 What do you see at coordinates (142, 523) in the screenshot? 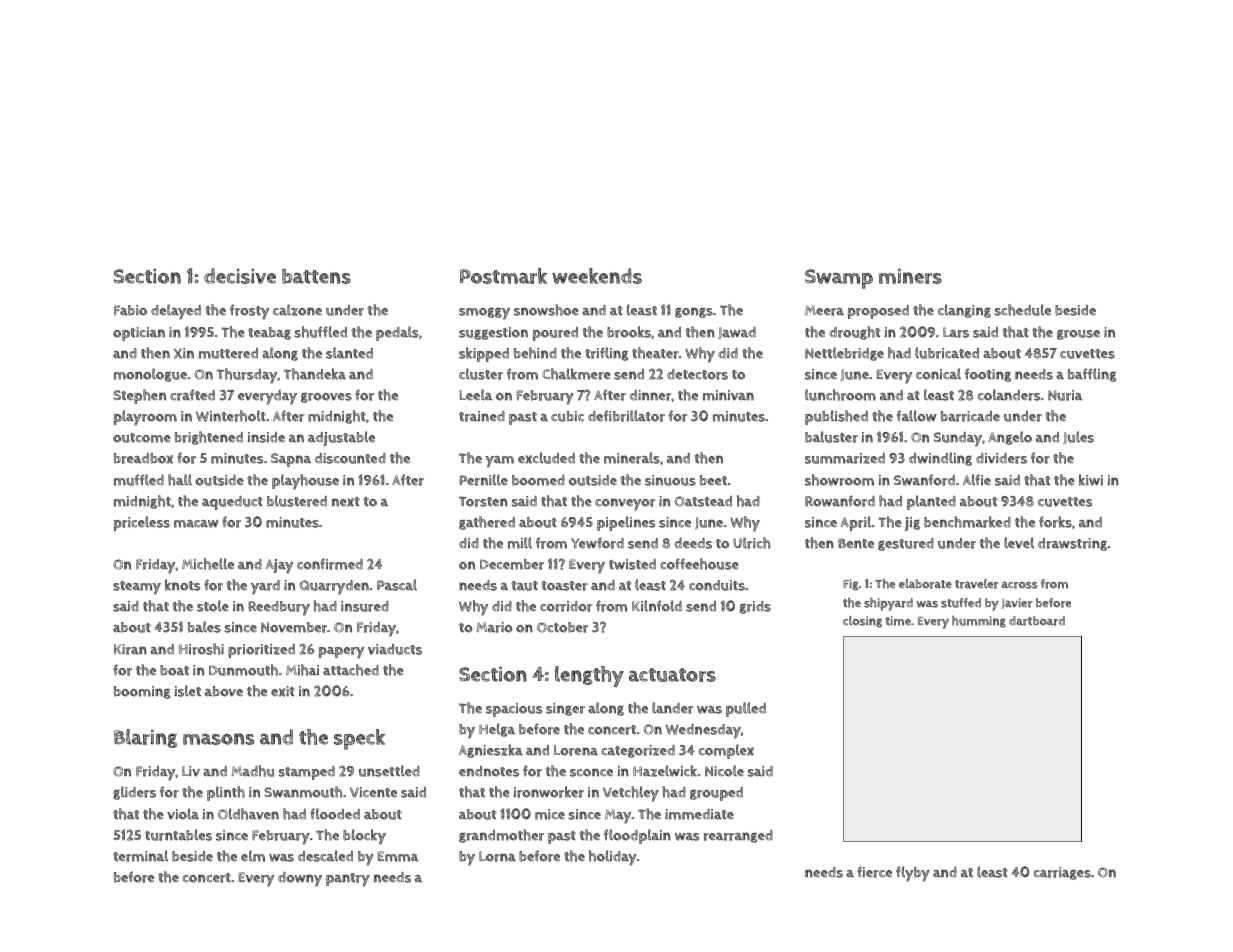
I see `priceless` at bounding box center [142, 523].
